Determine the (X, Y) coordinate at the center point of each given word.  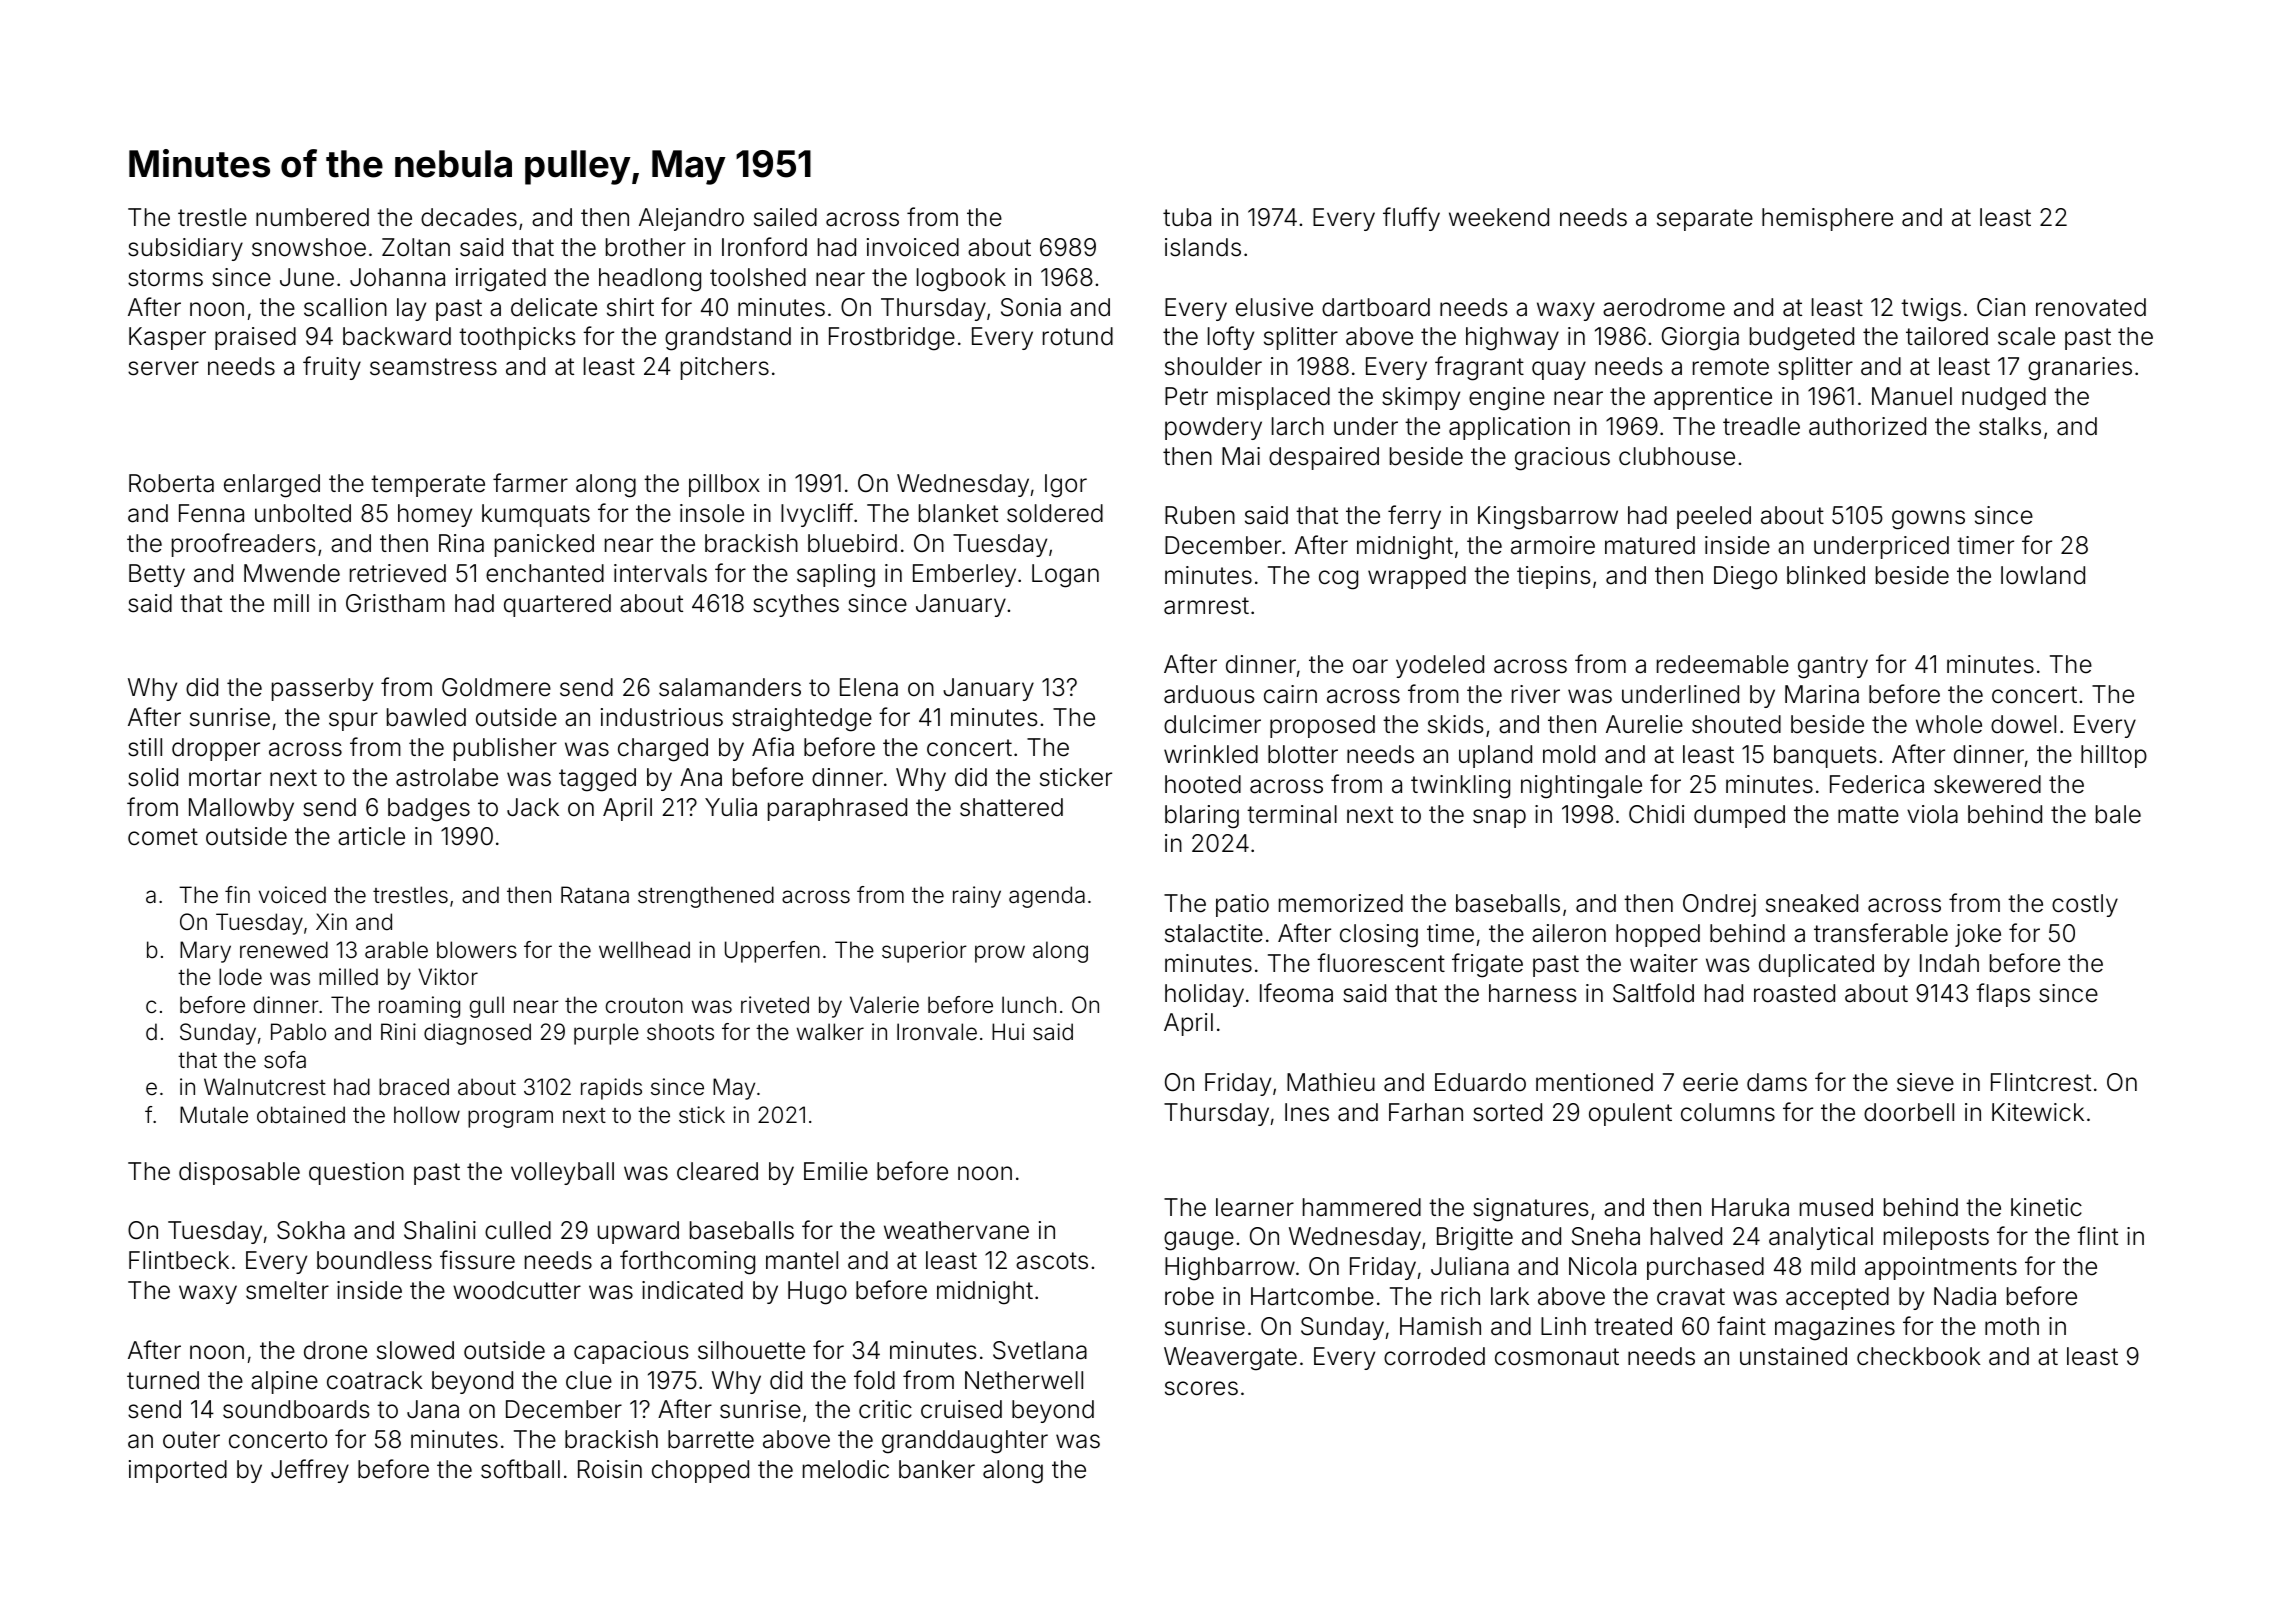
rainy (977, 897)
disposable (239, 1173)
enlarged (272, 486)
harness (1533, 993)
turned (163, 1380)
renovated (2091, 307)
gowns (1928, 520)
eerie (1710, 1082)
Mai (1241, 456)
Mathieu (1331, 1082)
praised (255, 338)
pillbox (724, 485)
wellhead (644, 950)
